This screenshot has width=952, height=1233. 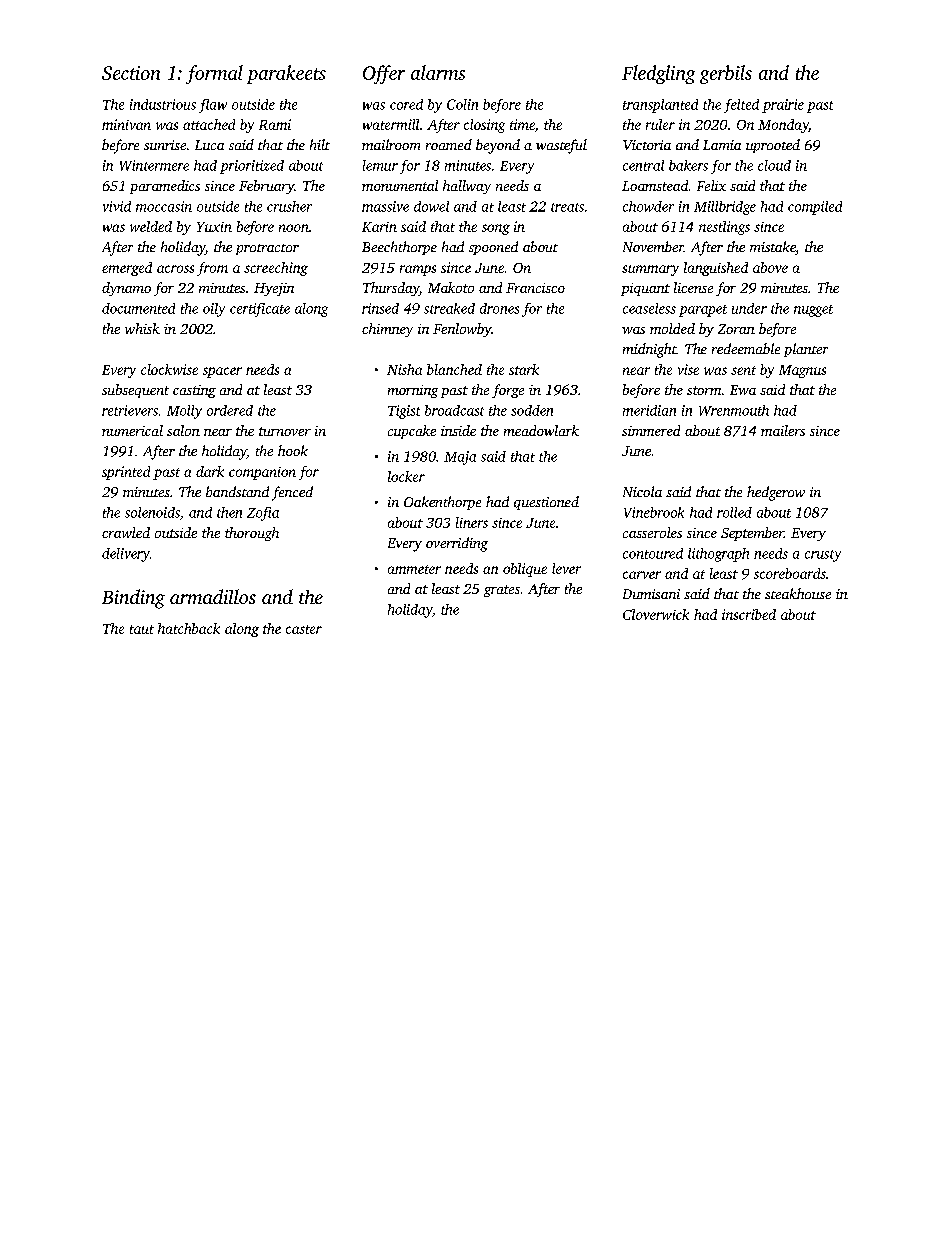 What do you see at coordinates (724, 228) in the screenshot?
I see `nestlings` at bounding box center [724, 228].
